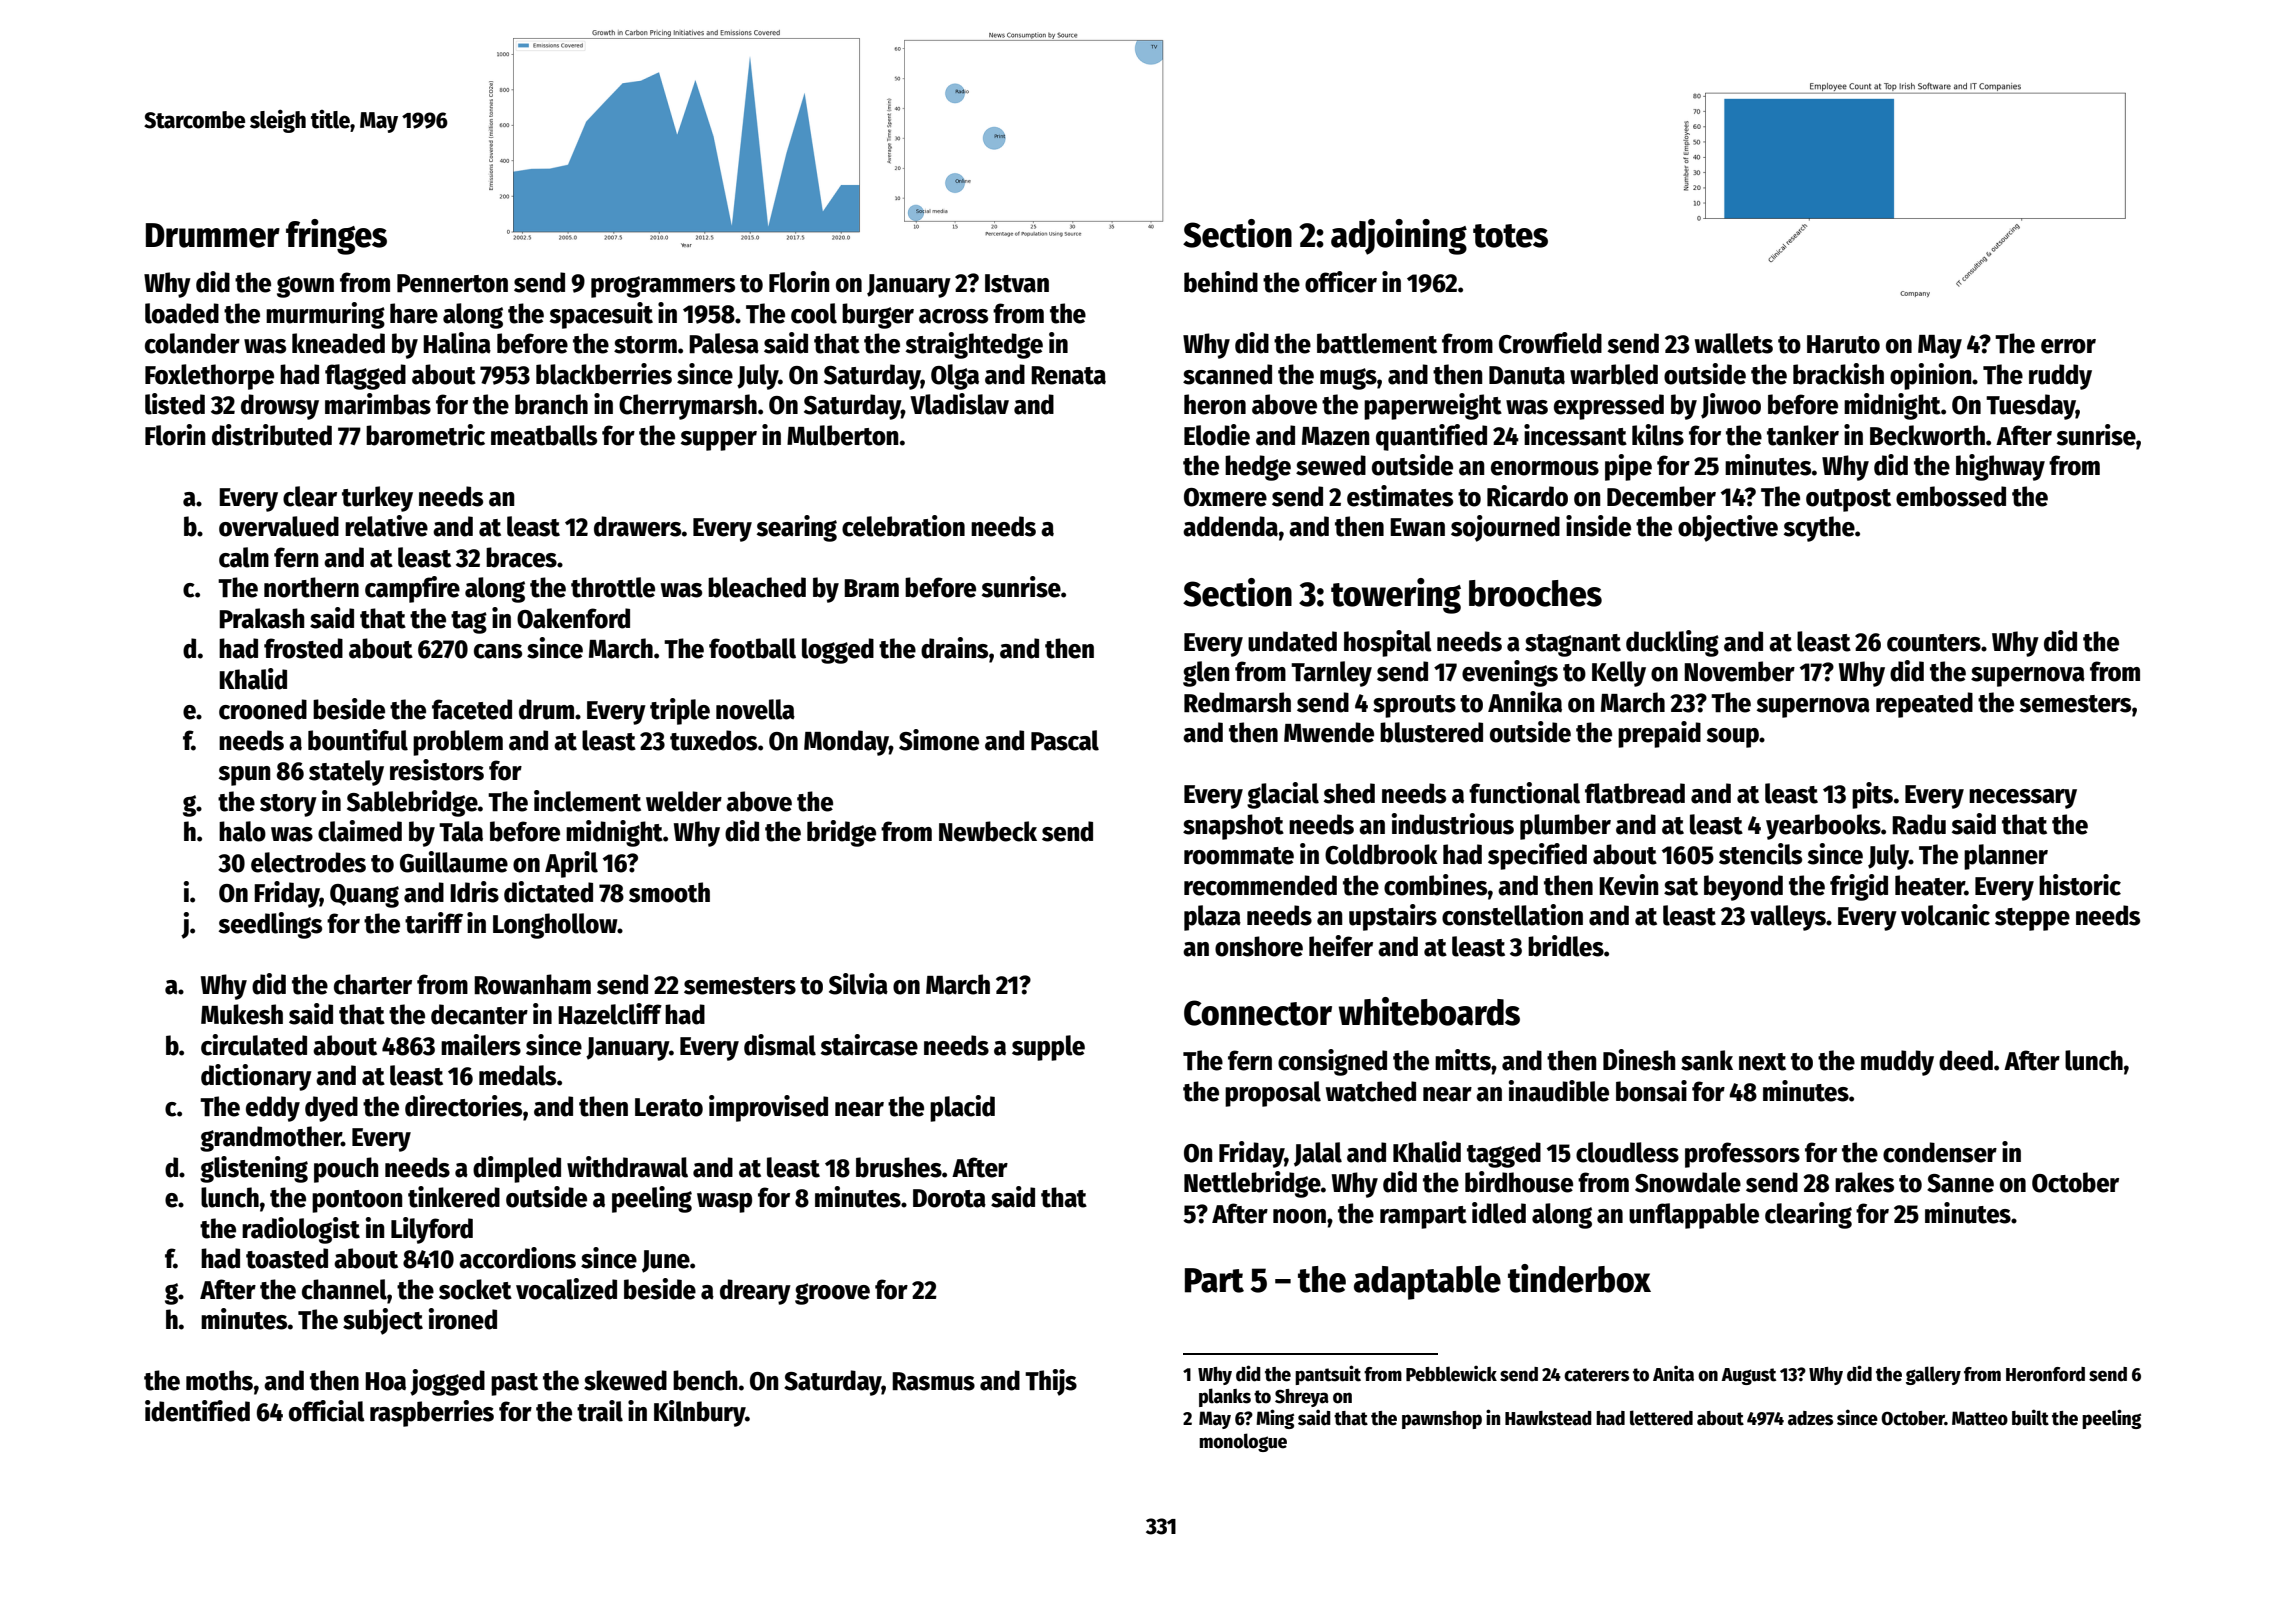 The height and width of the screenshot is (1620, 2292). I want to click on adjoining, so click(1399, 237).
